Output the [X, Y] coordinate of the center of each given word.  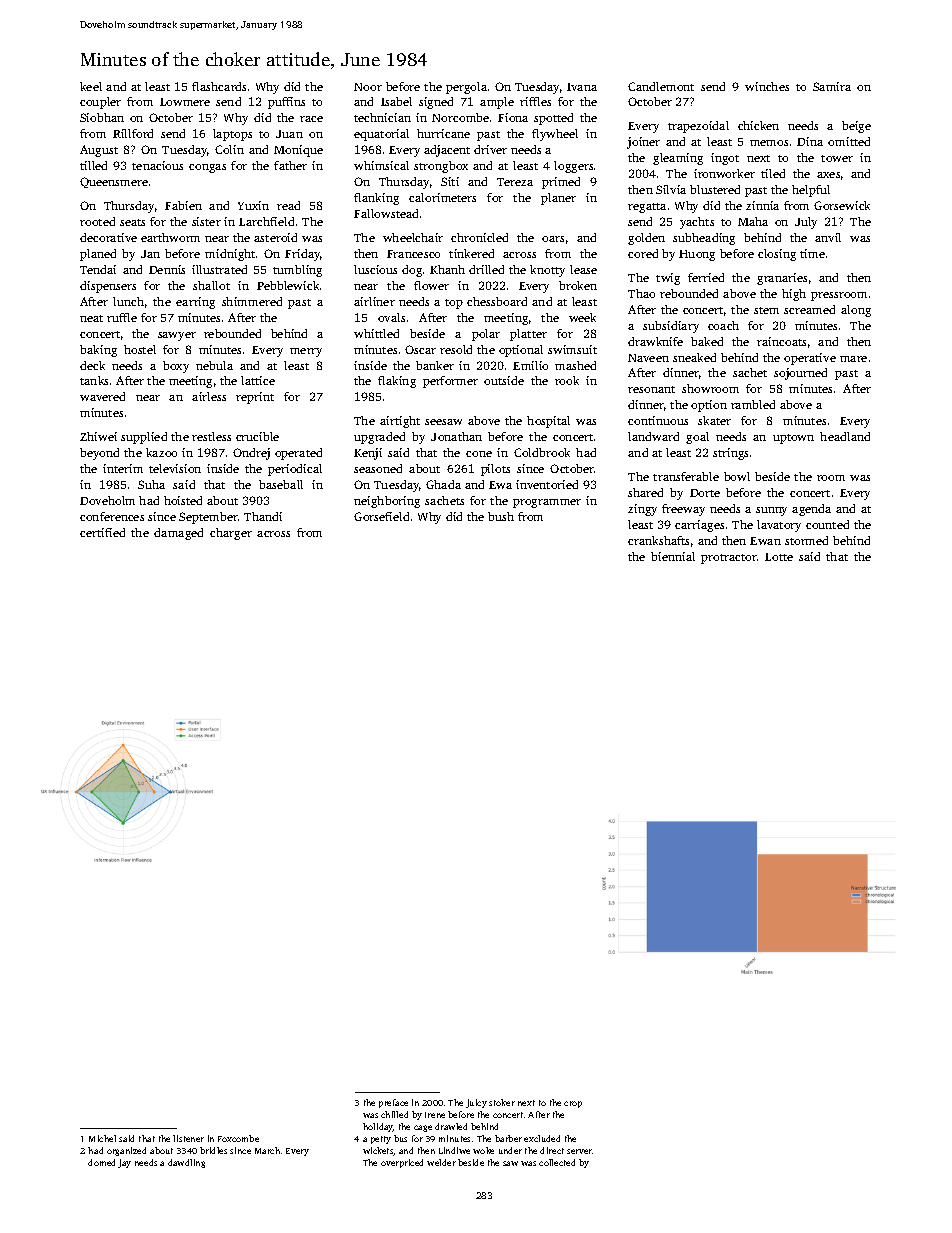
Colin [229, 149]
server [579, 1151]
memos [769, 143]
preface [393, 1103]
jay [124, 1163]
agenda [811, 510]
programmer [547, 503]
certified [102, 532]
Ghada [443, 484]
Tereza [515, 182]
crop [573, 1104]
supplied [144, 438]
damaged [178, 534]
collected [557, 1162]
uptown [793, 439]
